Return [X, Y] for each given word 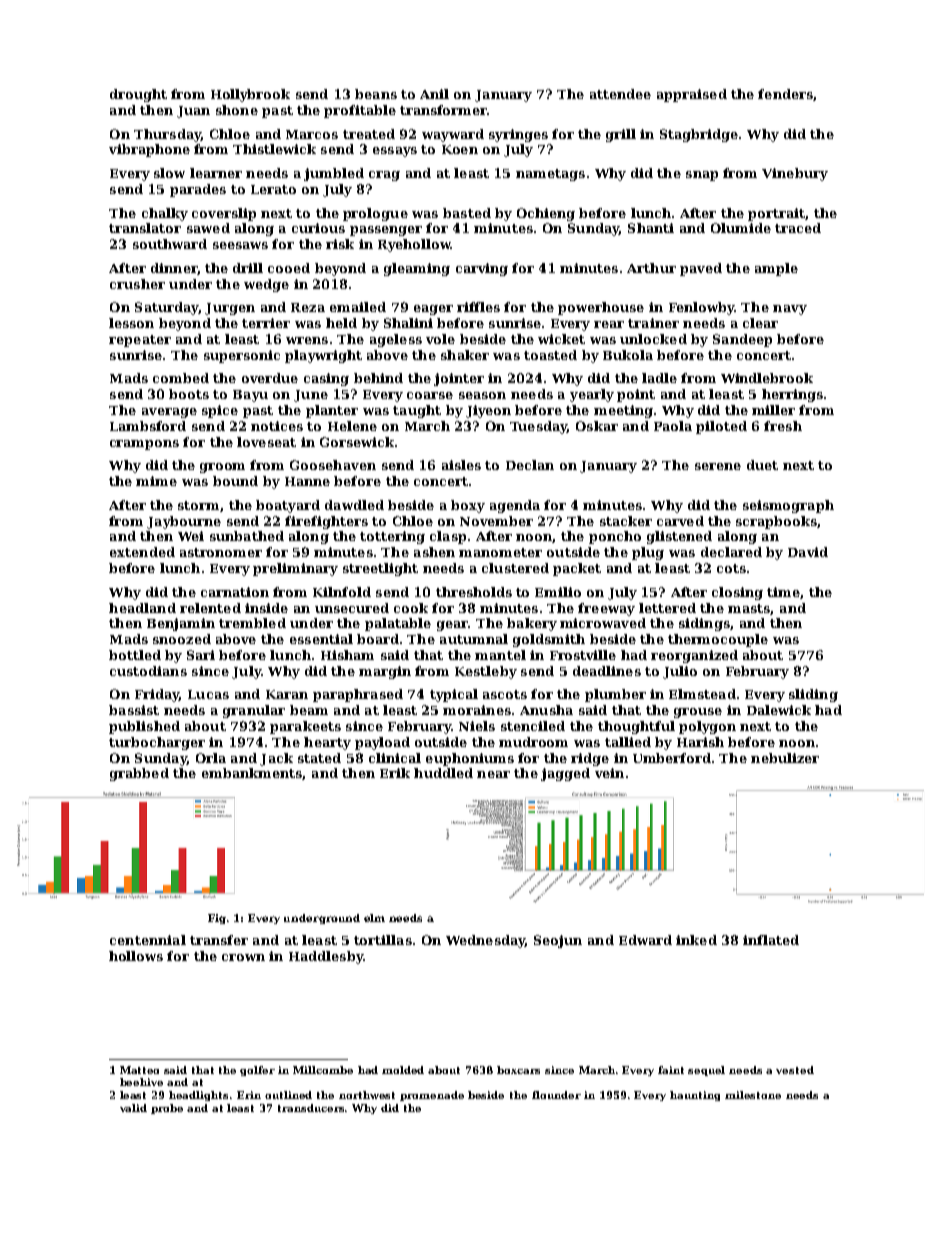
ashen [434, 552]
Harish [700, 742]
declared [731, 552]
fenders [785, 94]
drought [138, 95]
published [144, 727]
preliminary [295, 569]
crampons [144, 445]
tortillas [383, 940]
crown [243, 957]
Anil [434, 94]
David [808, 552]
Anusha [546, 710]
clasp [448, 537]
